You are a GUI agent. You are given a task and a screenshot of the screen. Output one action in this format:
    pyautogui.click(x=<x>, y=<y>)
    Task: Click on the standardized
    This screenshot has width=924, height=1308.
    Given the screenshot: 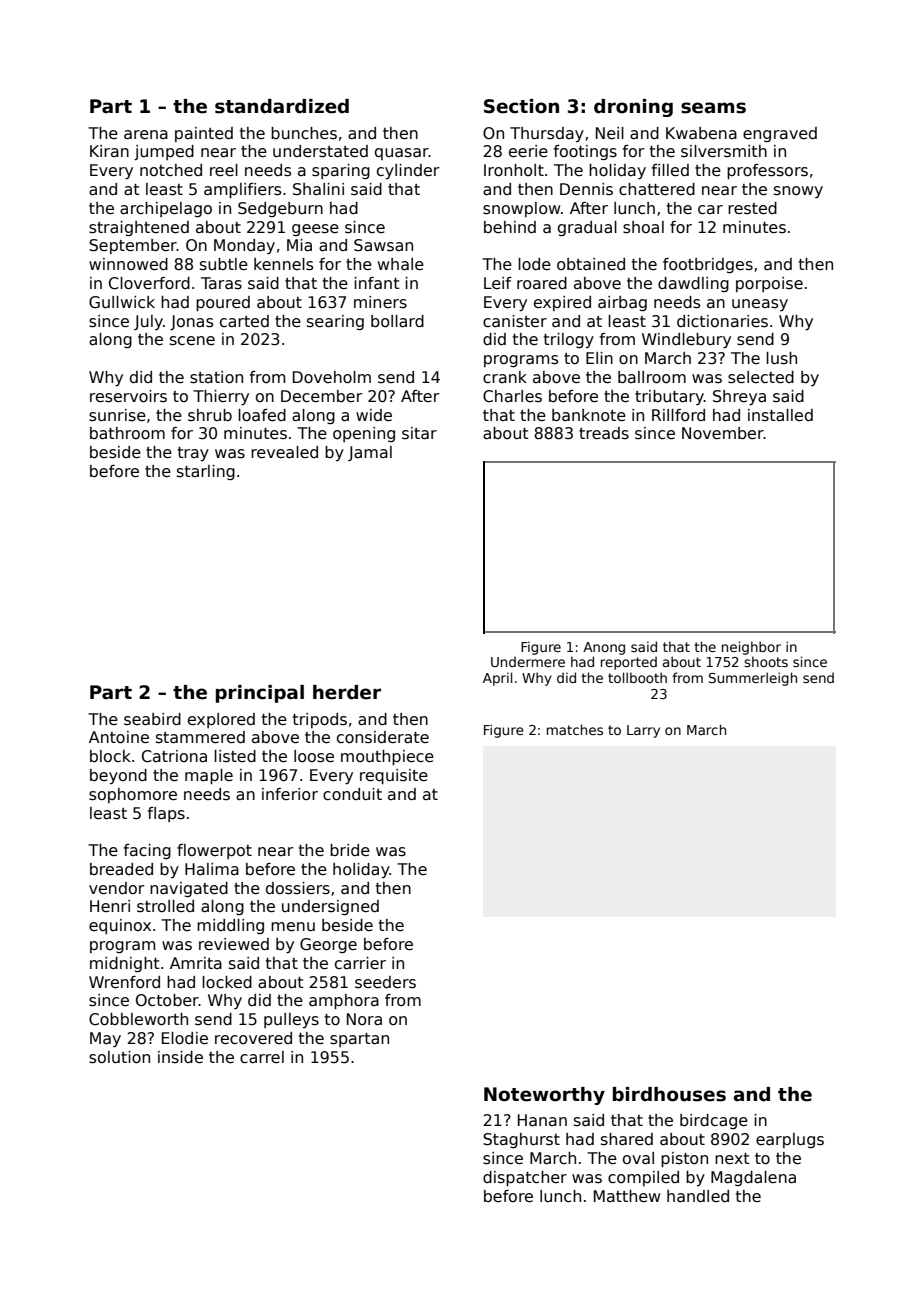 What is the action you would take?
    pyautogui.click(x=282, y=106)
